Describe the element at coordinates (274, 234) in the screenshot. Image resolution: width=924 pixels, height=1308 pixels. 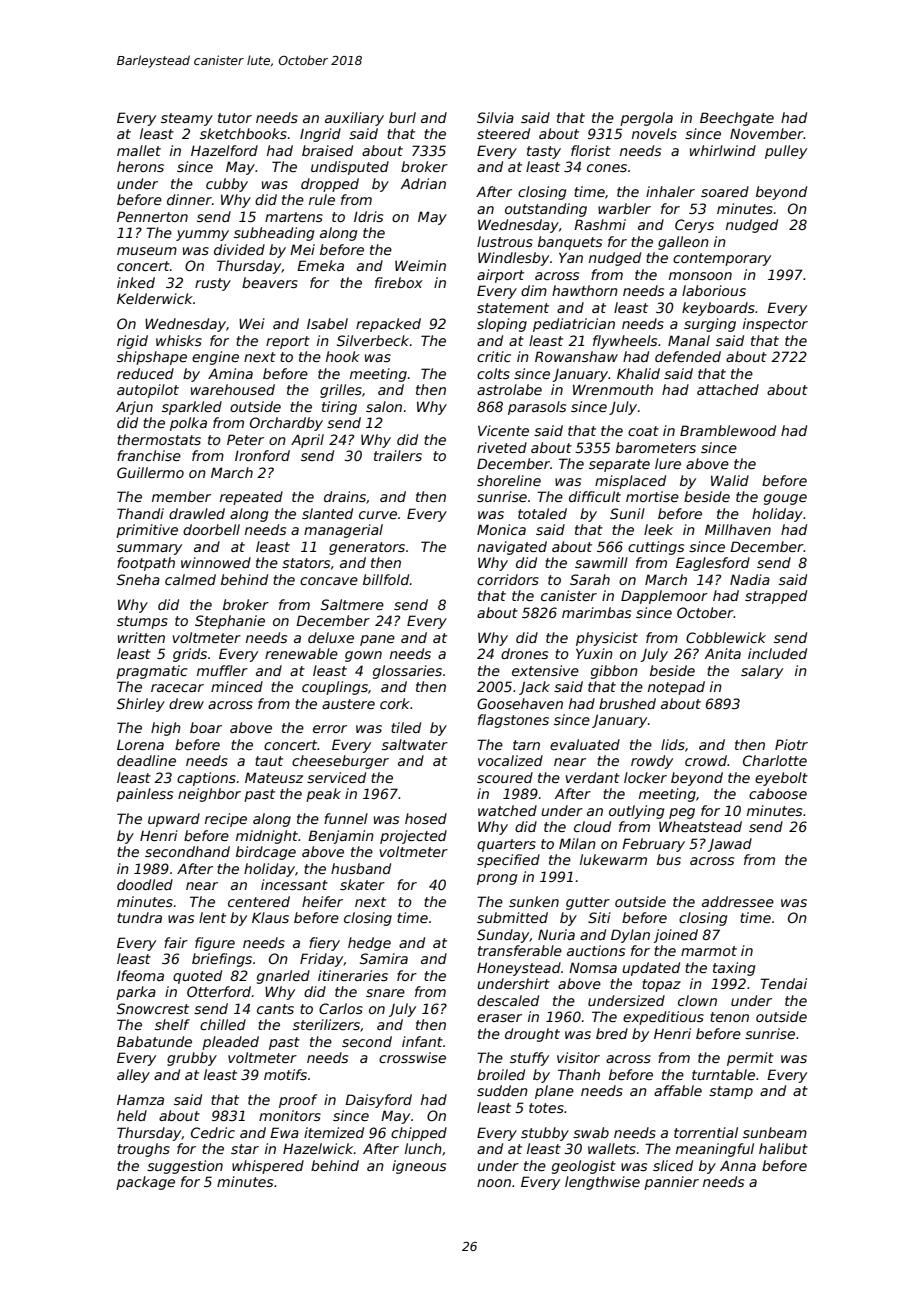
I see `subheading` at that location.
